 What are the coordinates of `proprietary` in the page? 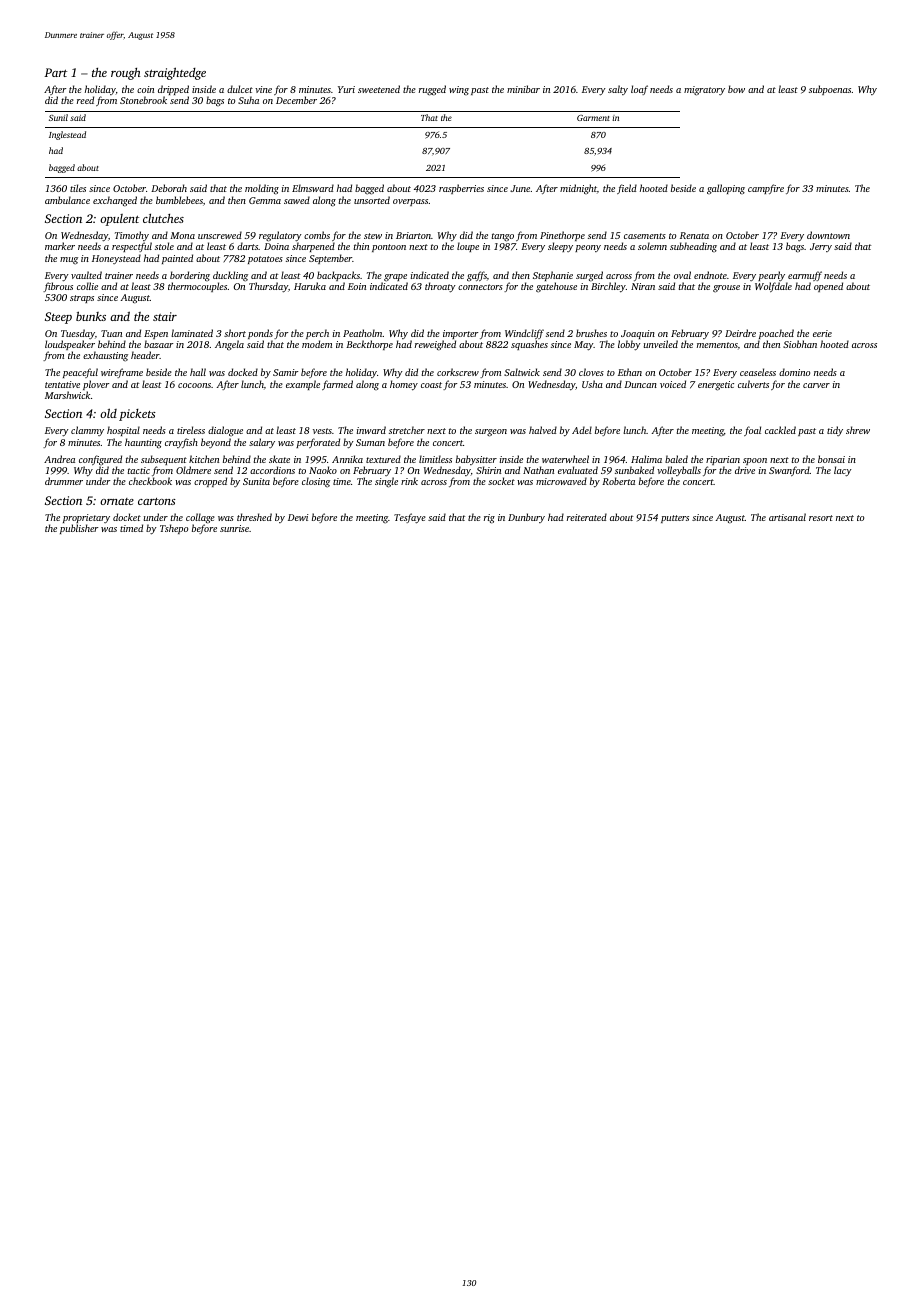 It's located at (86, 518).
